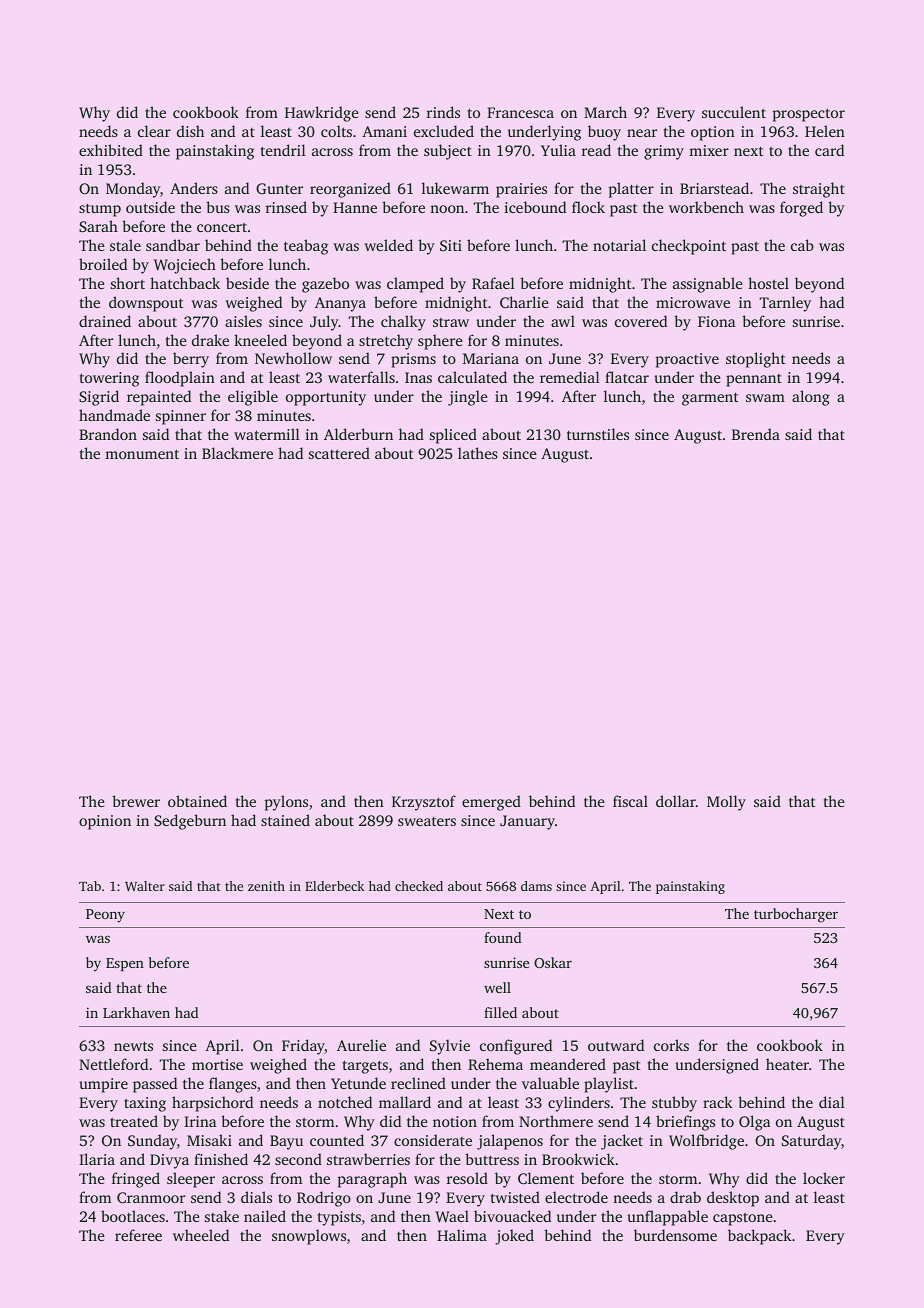 The width and height of the page is (924, 1308). I want to click on dollar, so click(676, 801).
